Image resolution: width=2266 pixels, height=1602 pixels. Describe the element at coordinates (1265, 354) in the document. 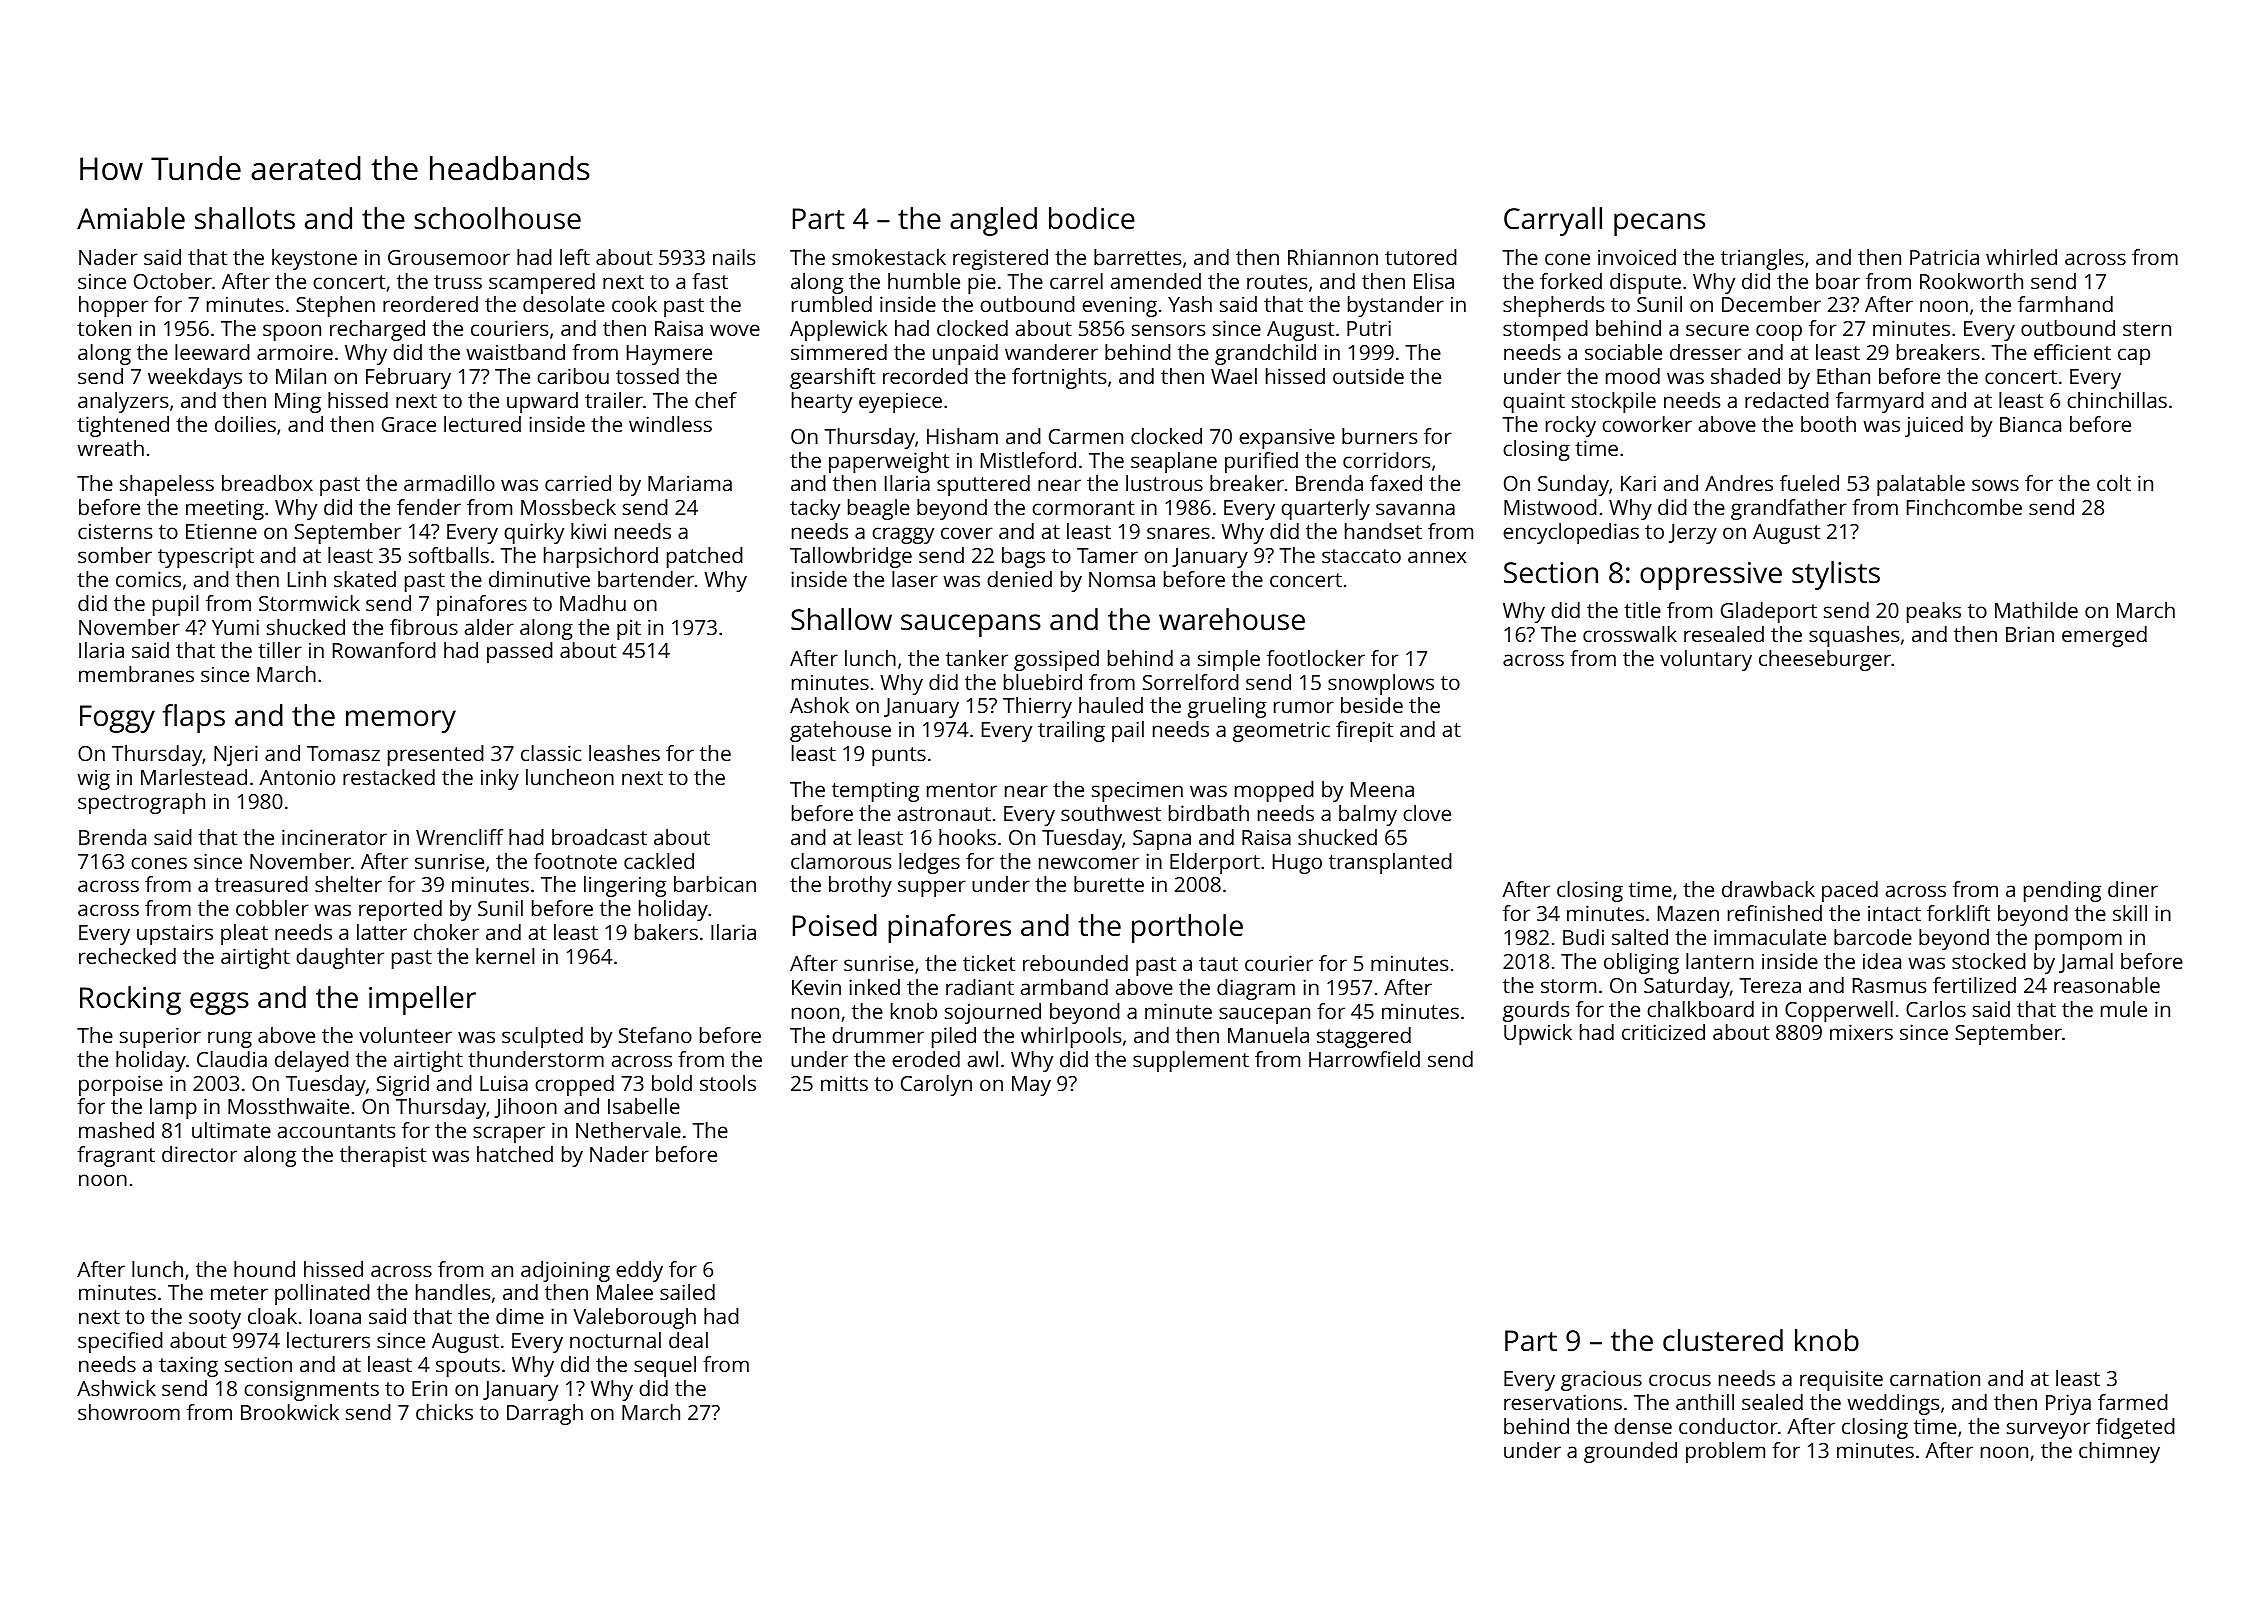

I see `grandchild` at that location.
